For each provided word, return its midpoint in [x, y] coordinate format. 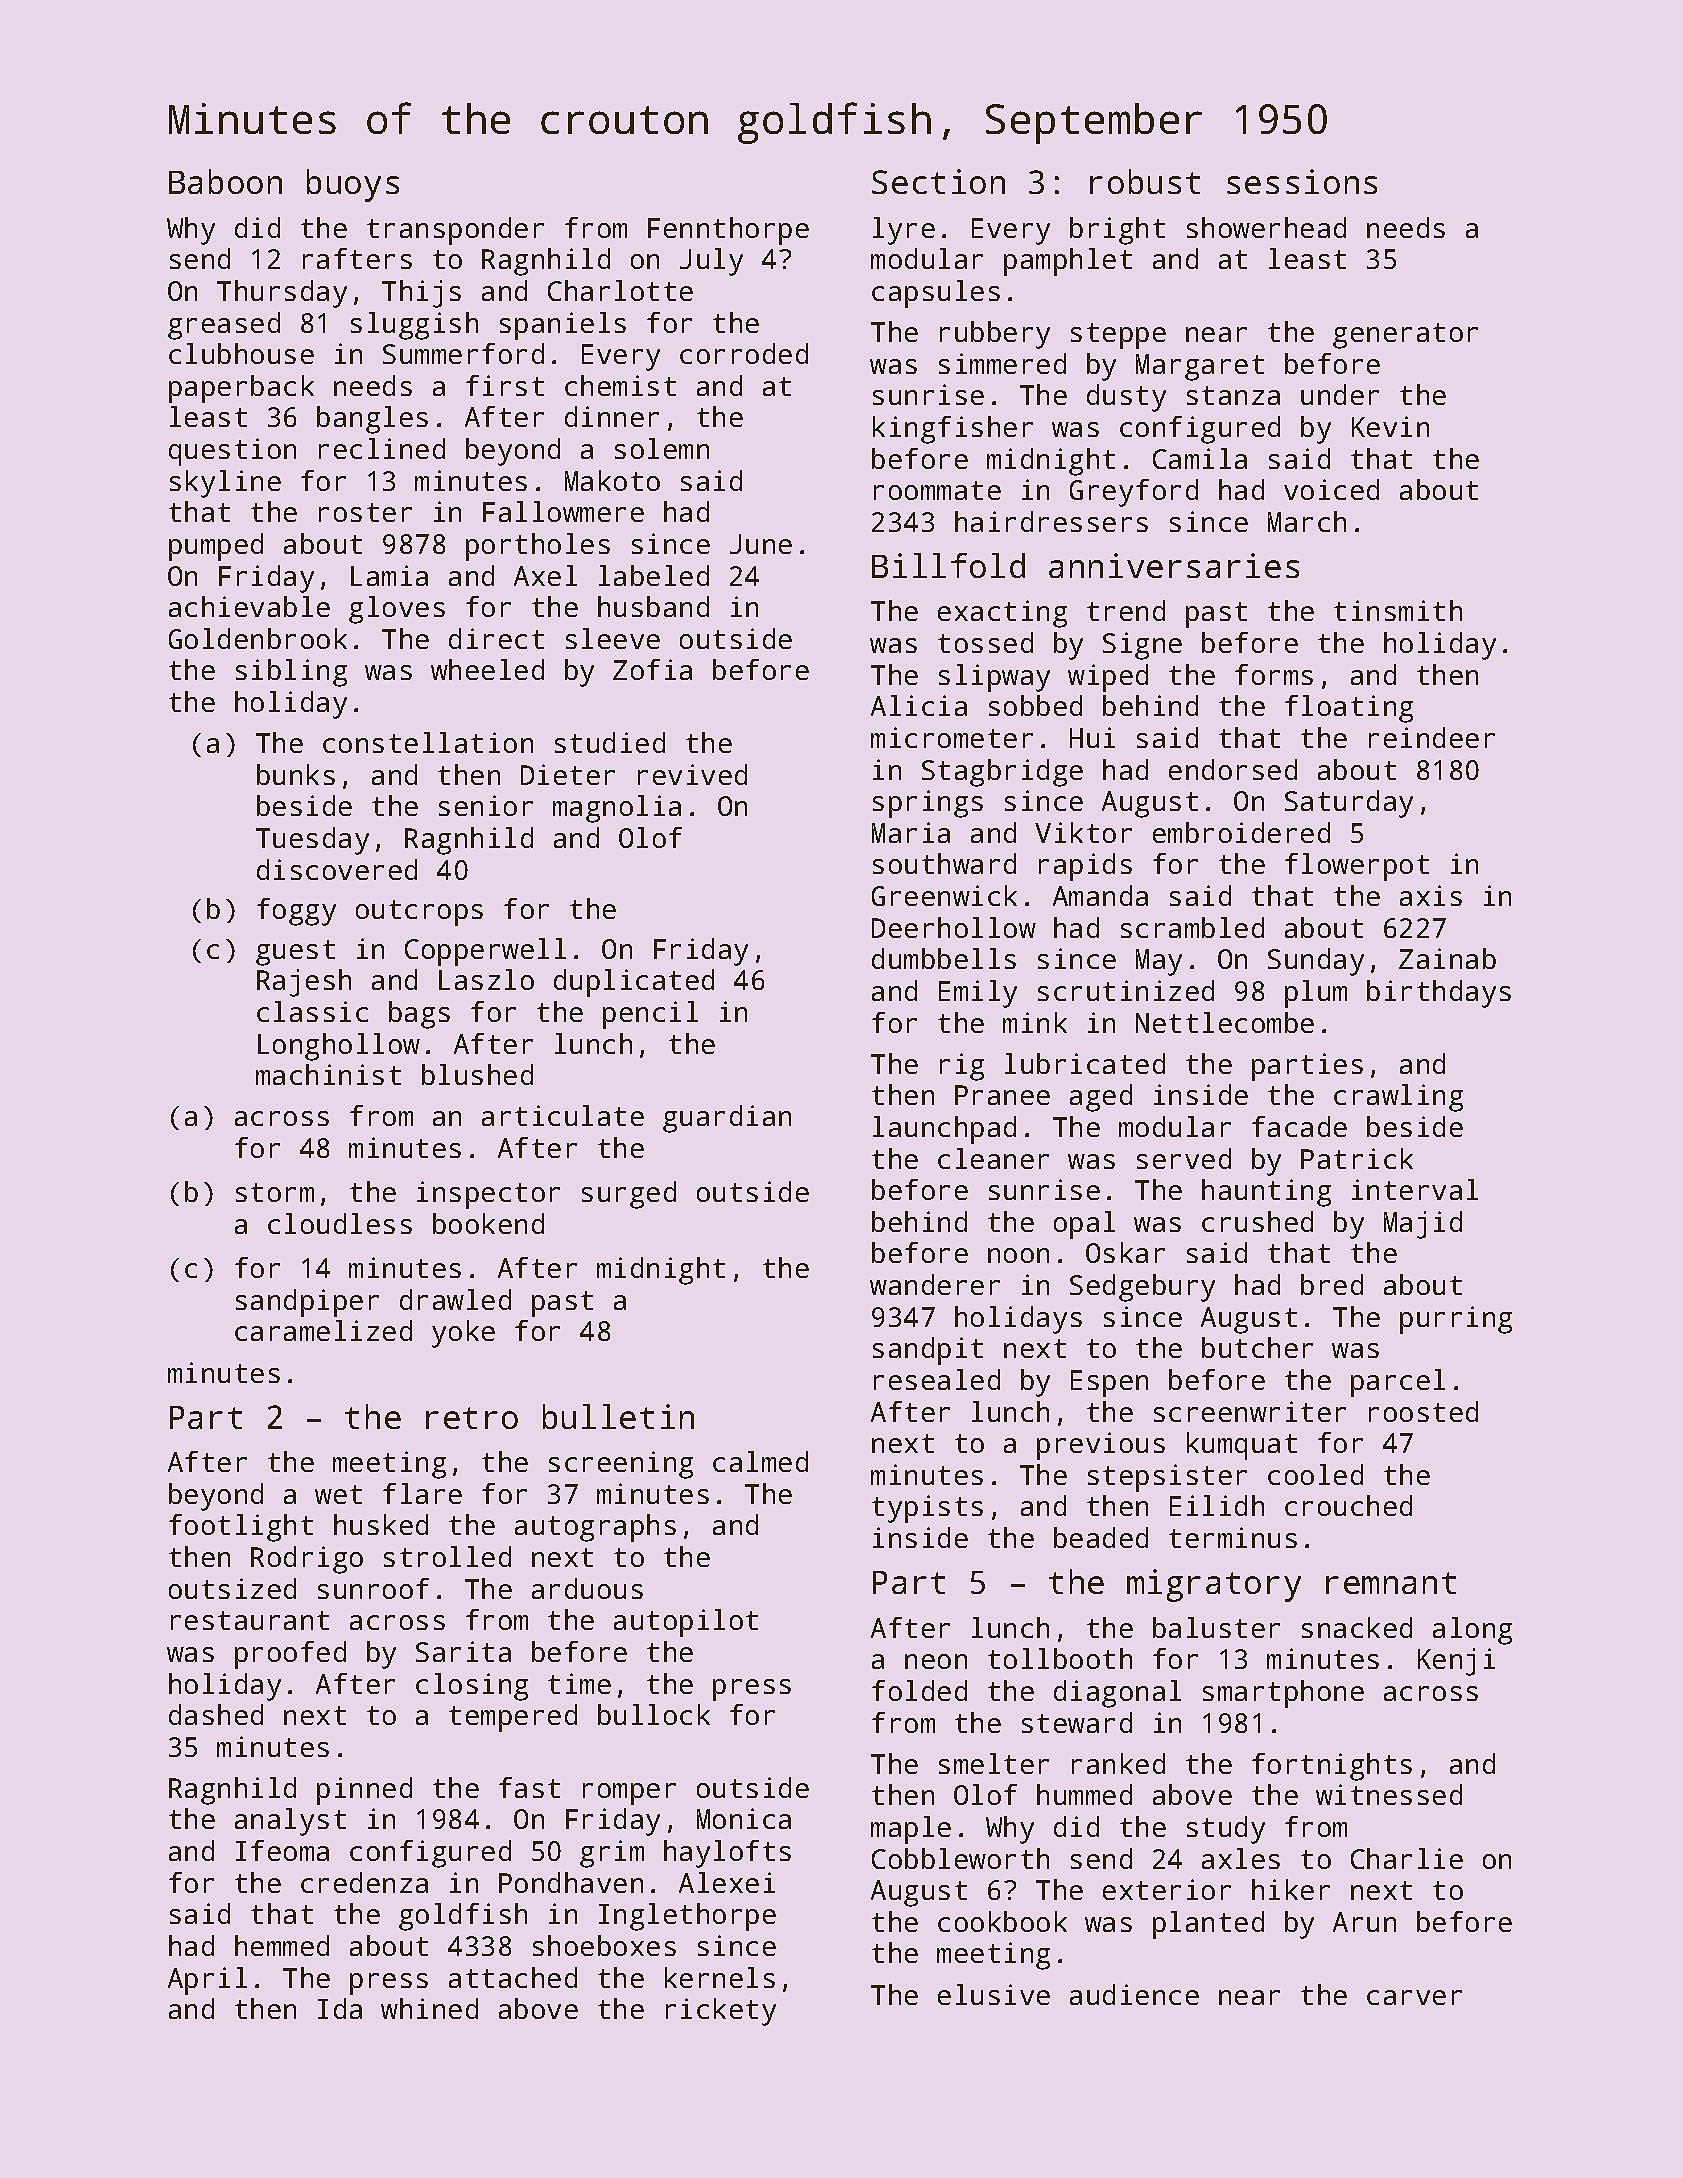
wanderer [935, 1284]
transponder [455, 231]
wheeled [487, 669]
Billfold [948, 565]
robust [1145, 181]
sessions [1302, 181]
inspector [488, 1195]
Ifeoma [282, 1850]
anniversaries [1174, 565]
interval [1415, 1189]
